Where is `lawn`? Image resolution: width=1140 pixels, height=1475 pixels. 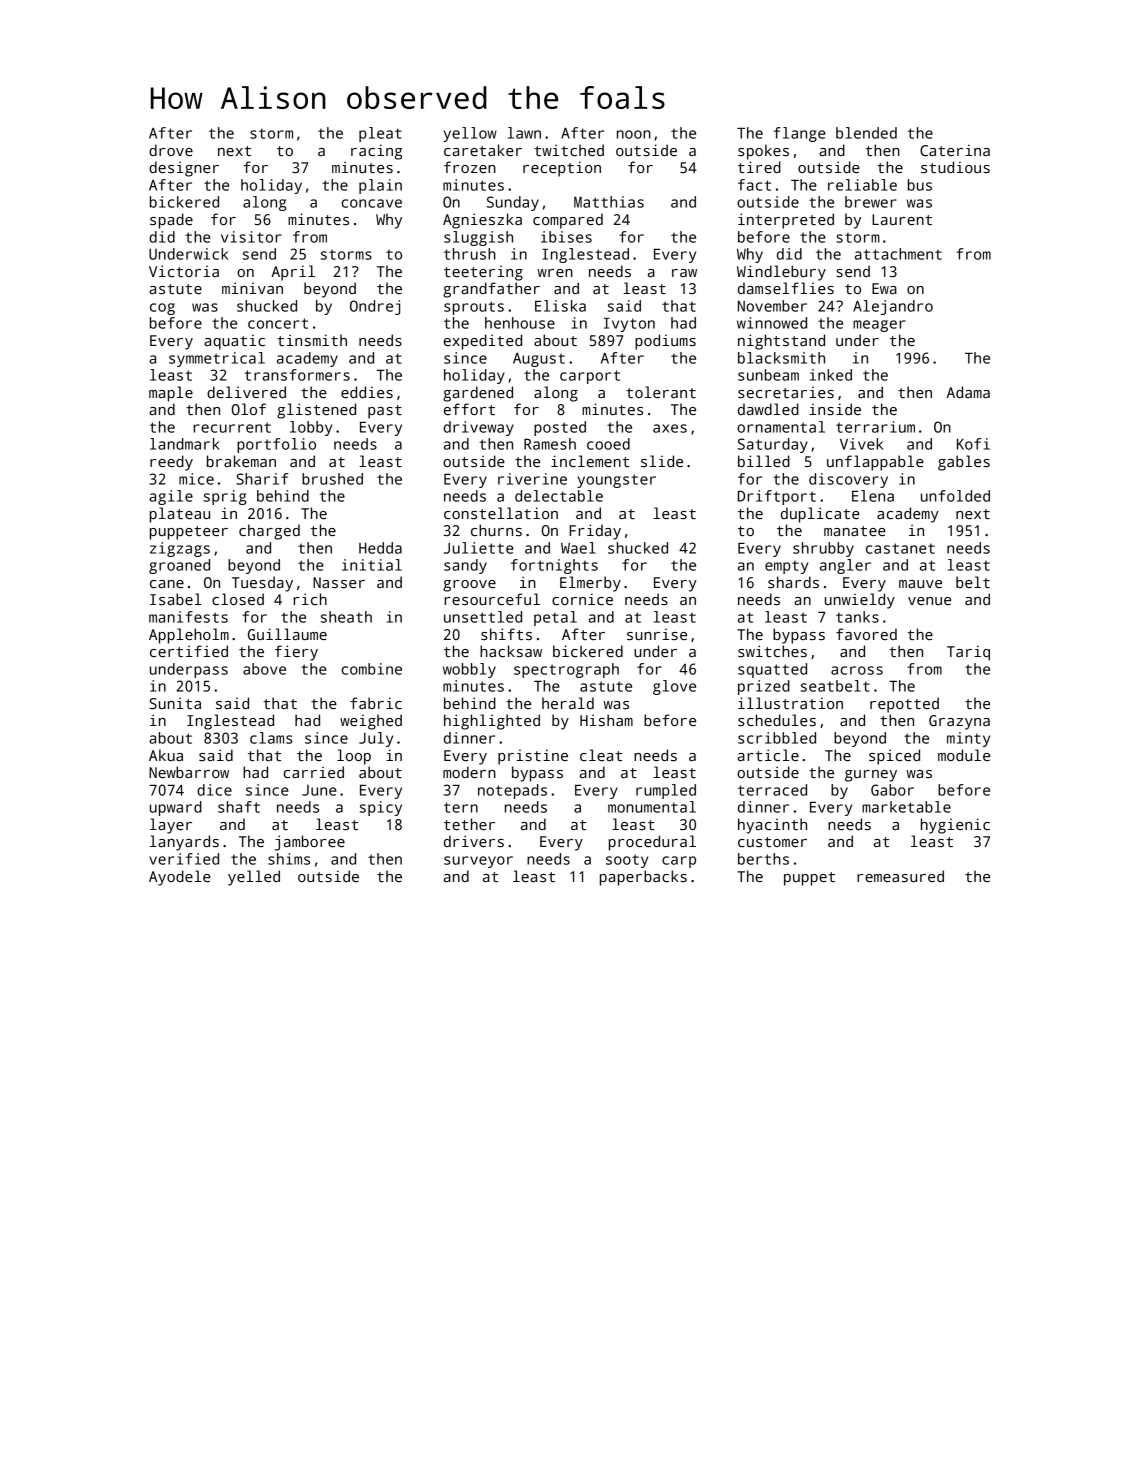
lawn is located at coordinates (524, 133).
